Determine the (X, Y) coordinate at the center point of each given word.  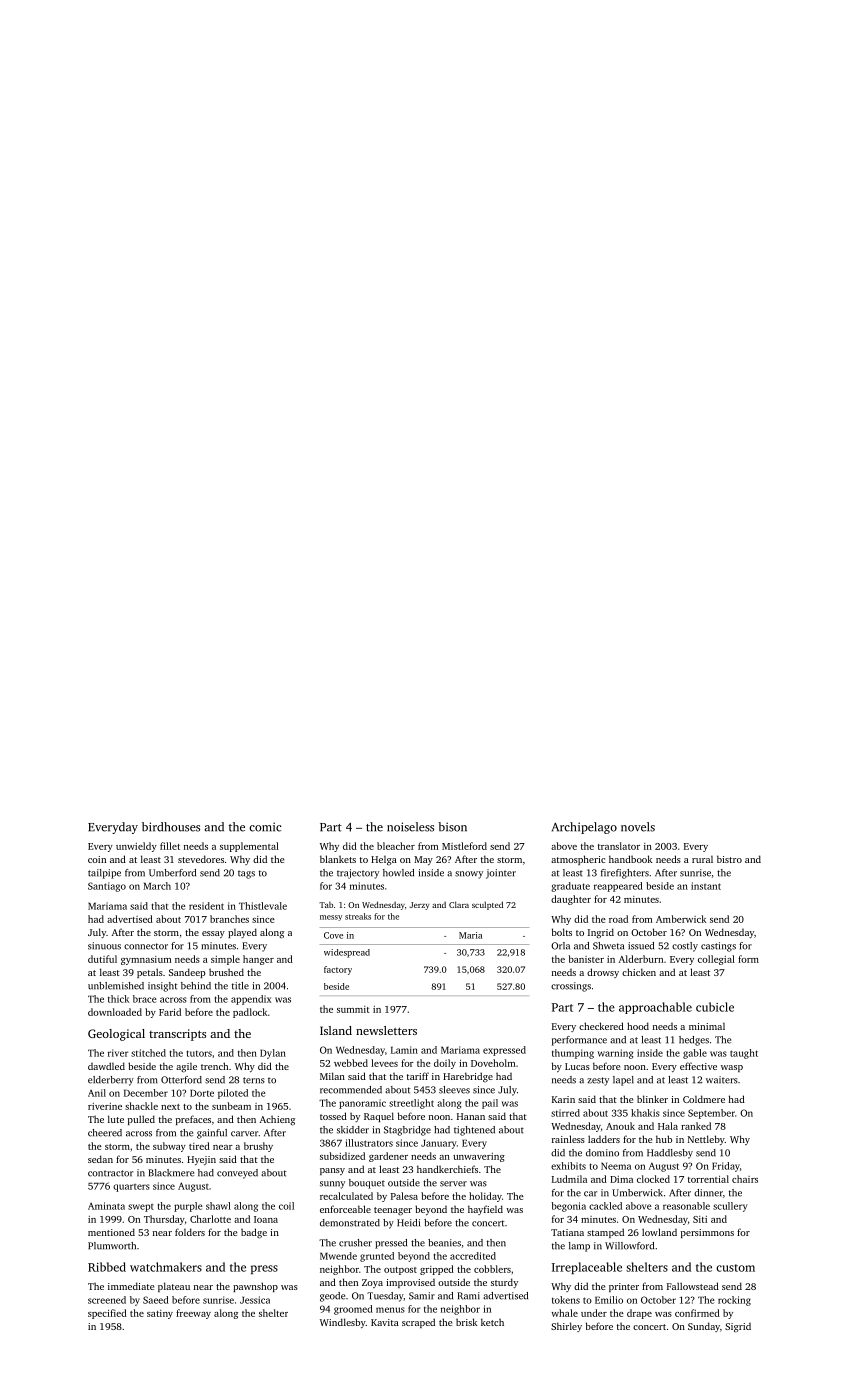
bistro (729, 859)
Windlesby (343, 1323)
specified (107, 1314)
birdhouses (171, 827)
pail (490, 1104)
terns (254, 1080)
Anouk (620, 1126)
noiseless (410, 827)
